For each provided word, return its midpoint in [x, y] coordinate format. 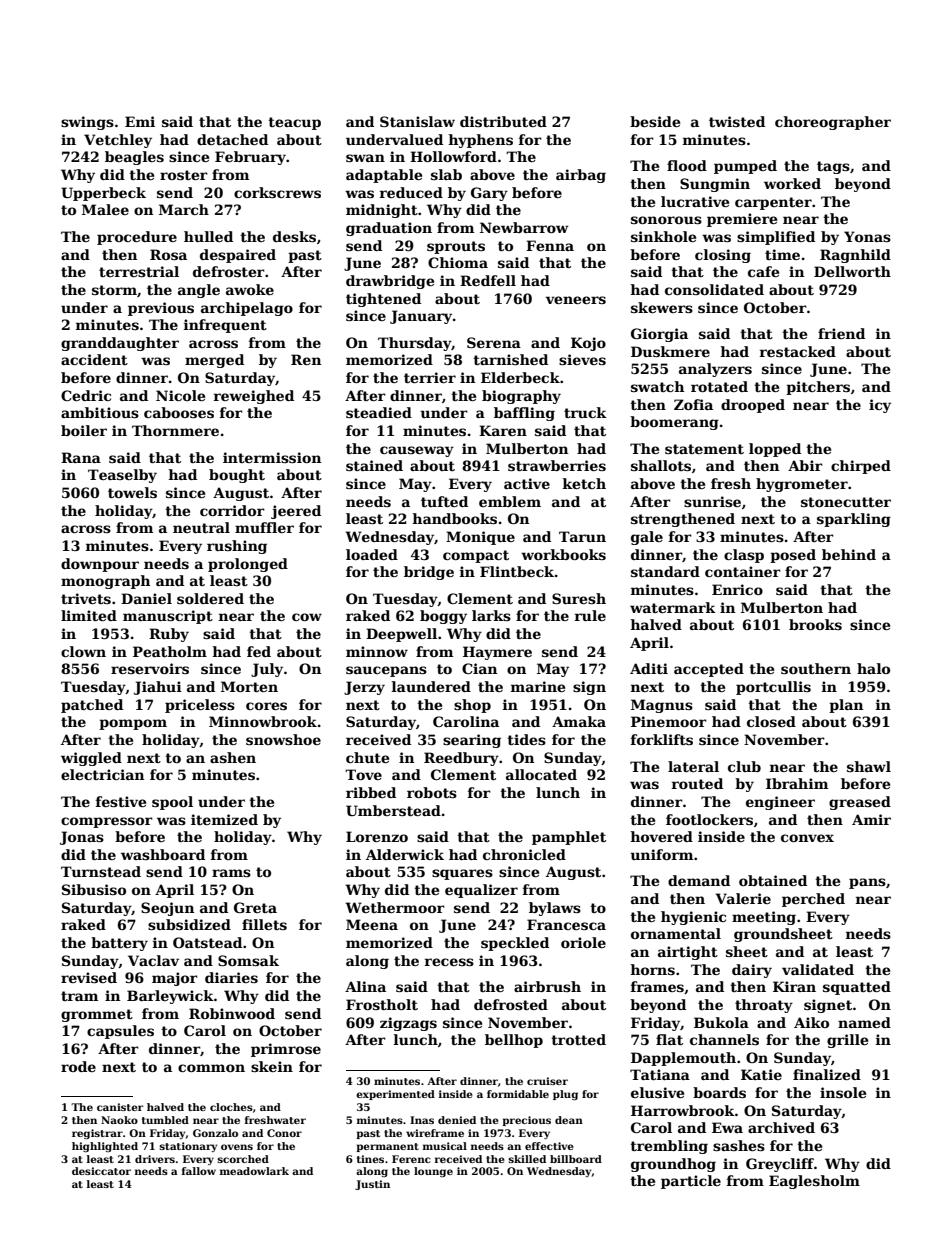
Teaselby [122, 476]
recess [449, 962]
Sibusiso [94, 889]
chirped [861, 467]
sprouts [456, 247]
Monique [480, 538]
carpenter [773, 203]
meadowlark [254, 1171]
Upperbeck [103, 194]
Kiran [794, 986]
